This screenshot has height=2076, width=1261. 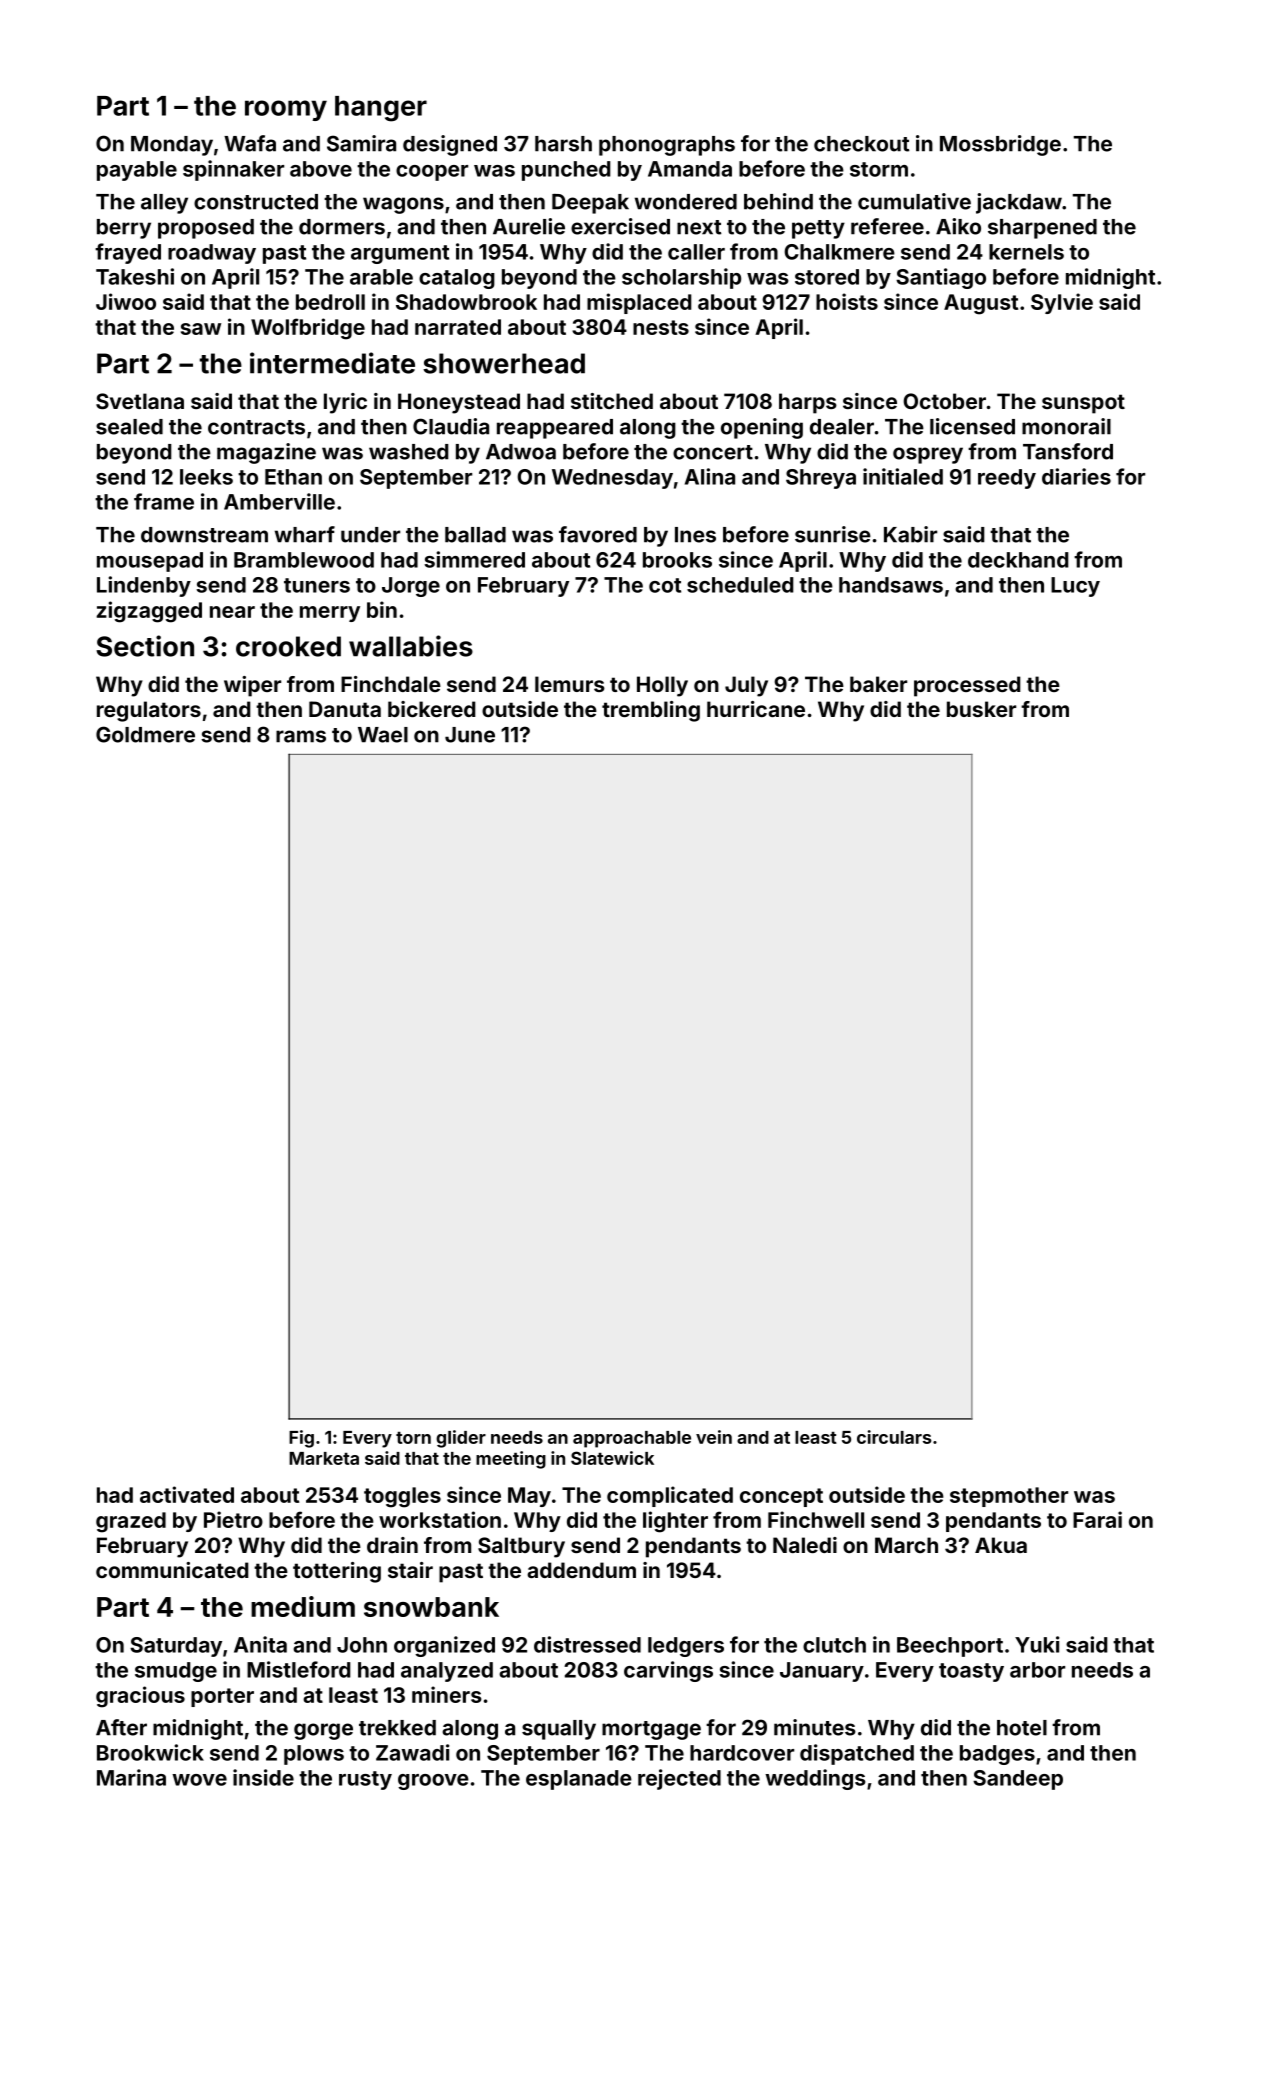 I want to click on frame, so click(x=164, y=501).
